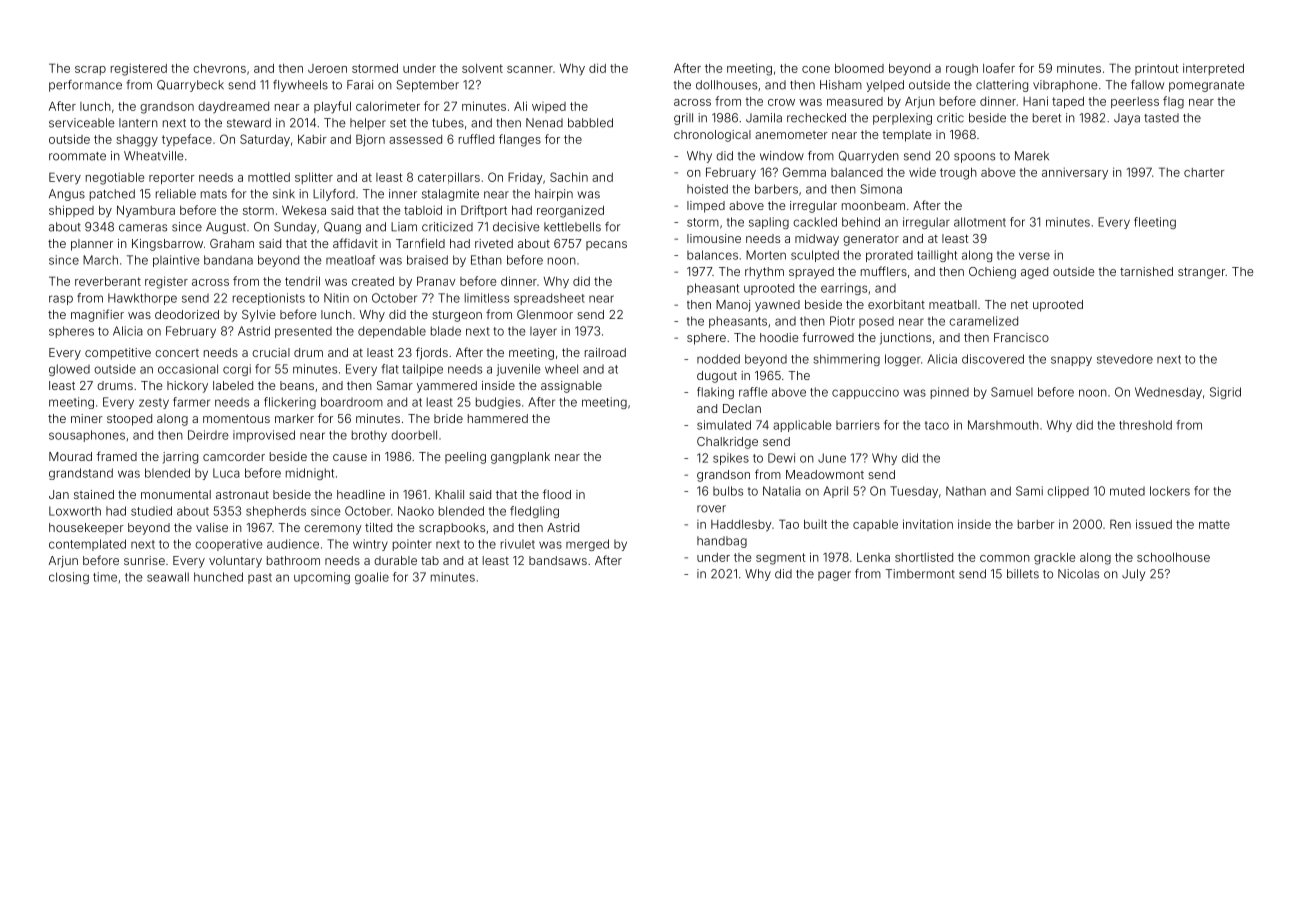  What do you see at coordinates (993, 359) in the screenshot?
I see `discovered` at bounding box center [993, 359].
